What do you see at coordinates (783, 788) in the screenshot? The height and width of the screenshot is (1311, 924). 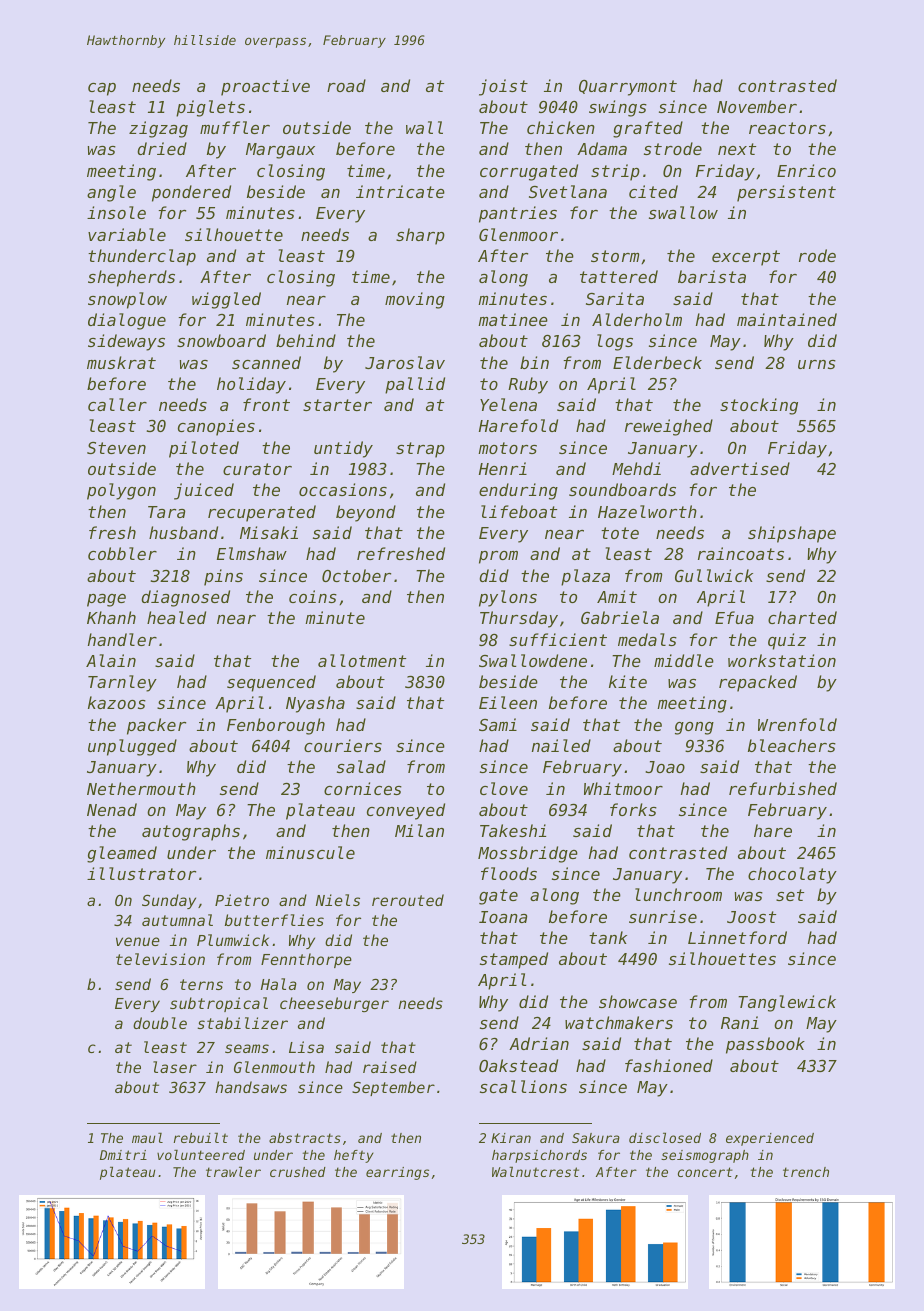 I see `refurbished` at bounding box center [783, 788].
